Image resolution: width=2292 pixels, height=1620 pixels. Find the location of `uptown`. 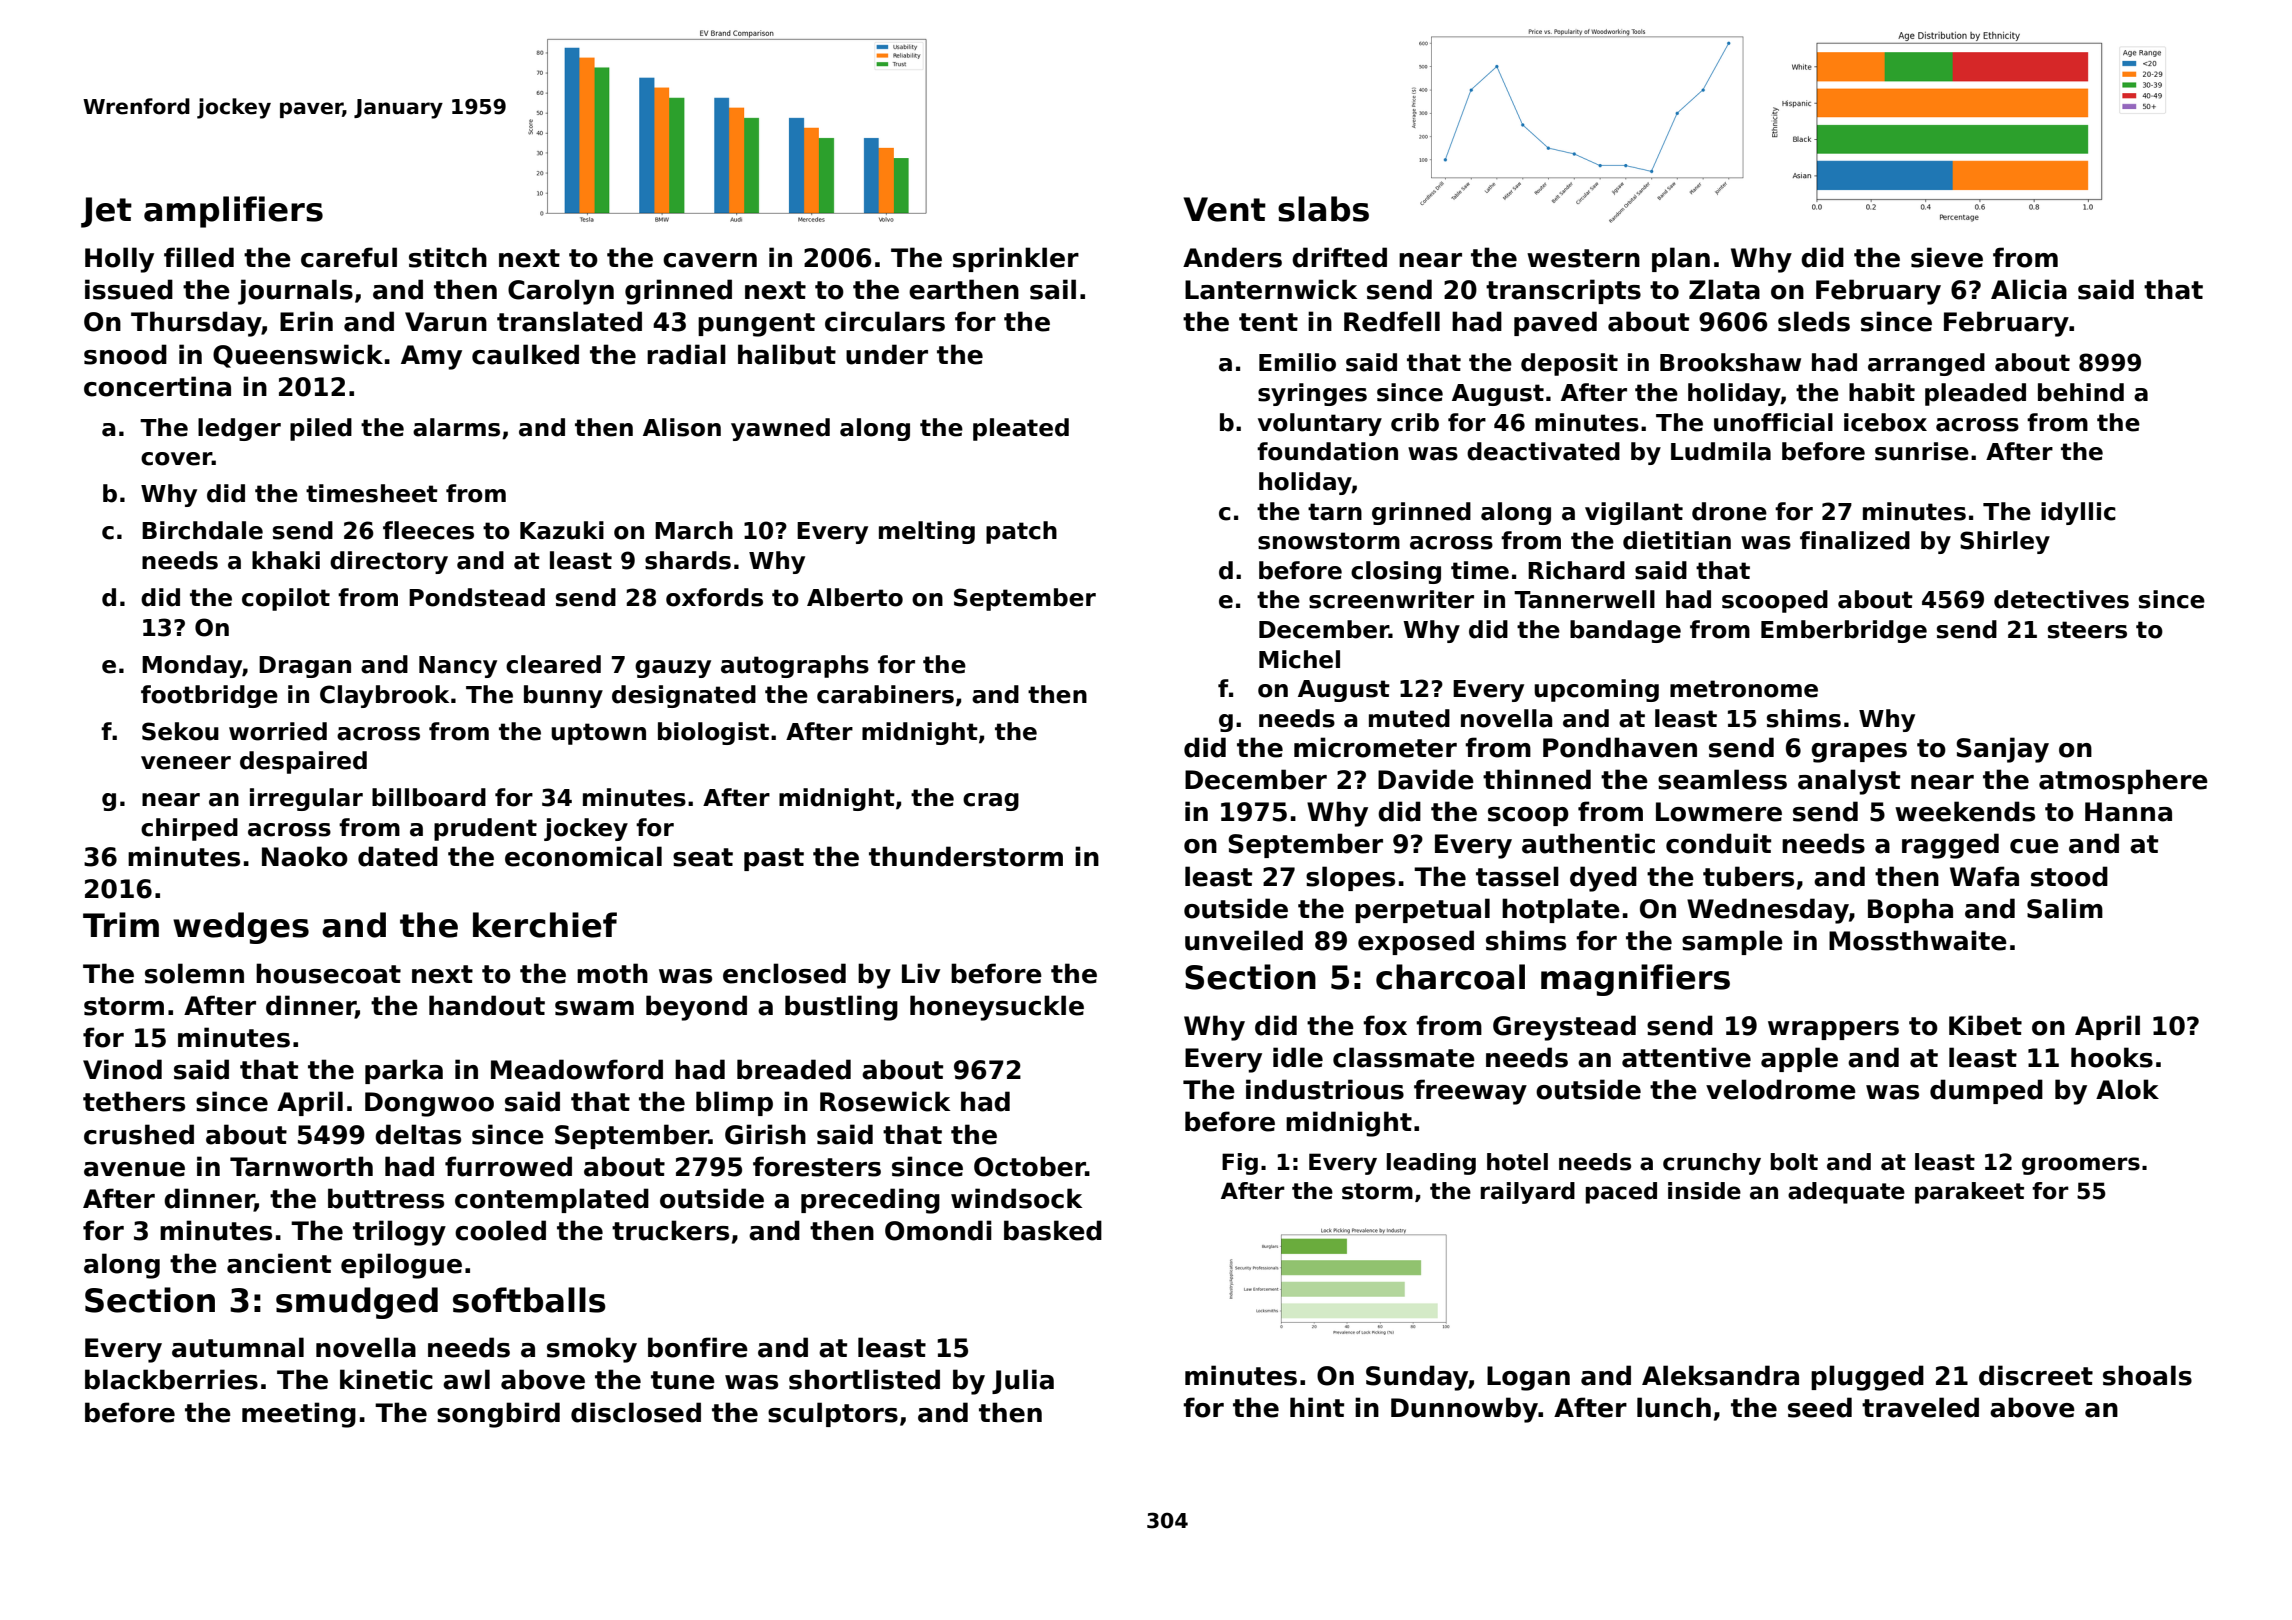

uptown is located at coordinates (598, 734).
